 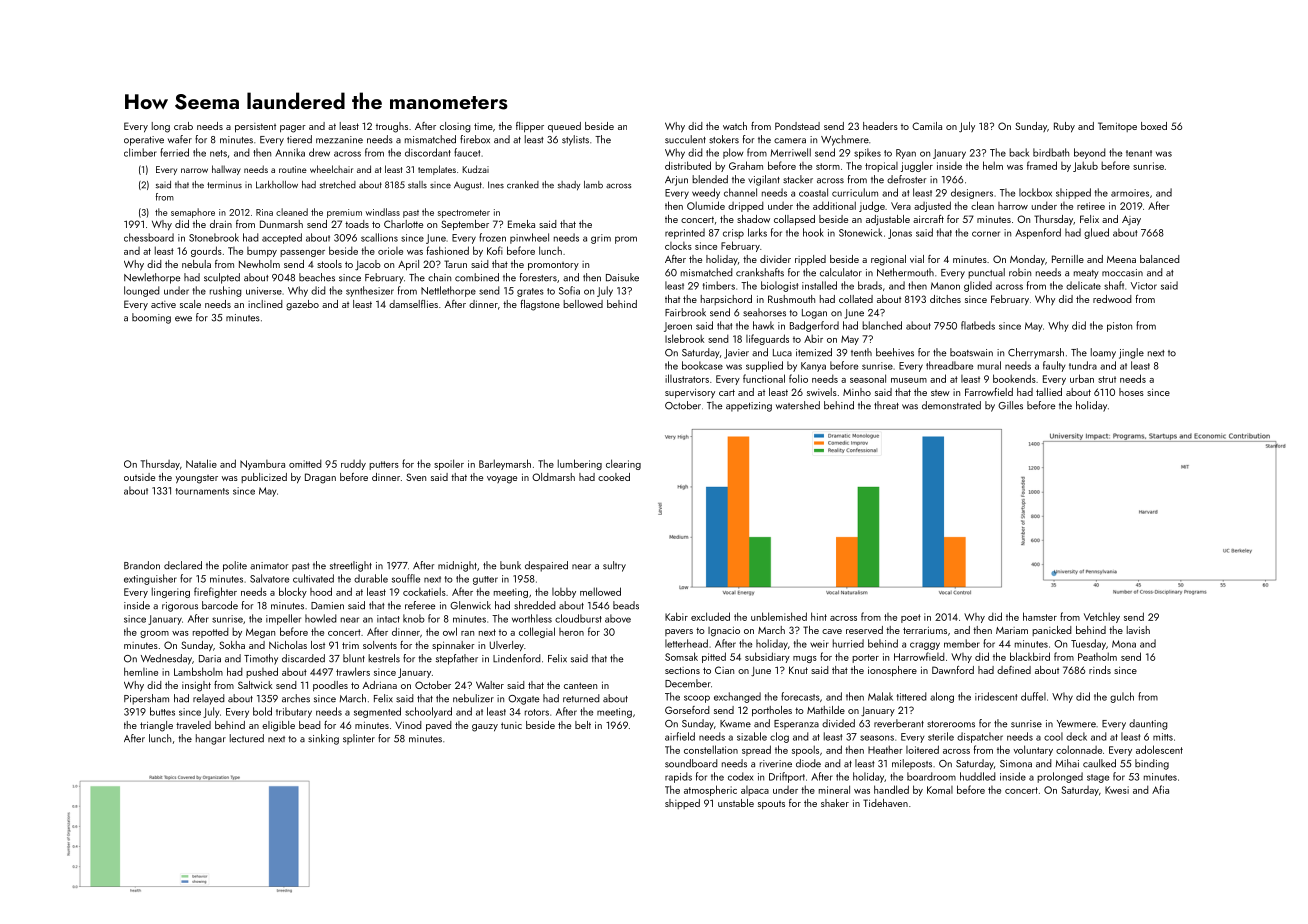 What do you see at coordinates (797, 126) in the screenshot?
I see `Pondstead` at bounding box center [797, 126].
